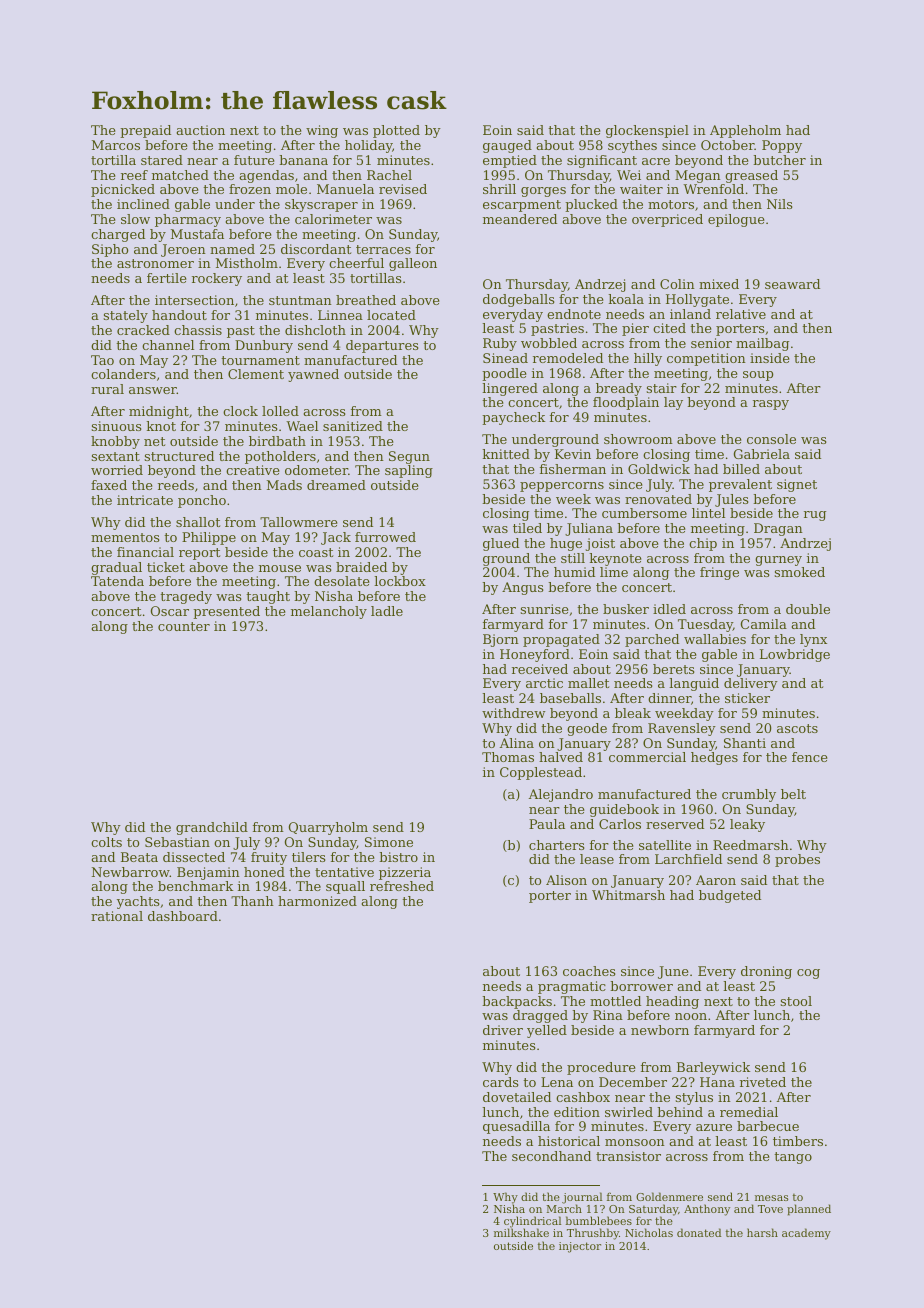  I want to click on rational, so click(117, 916).
